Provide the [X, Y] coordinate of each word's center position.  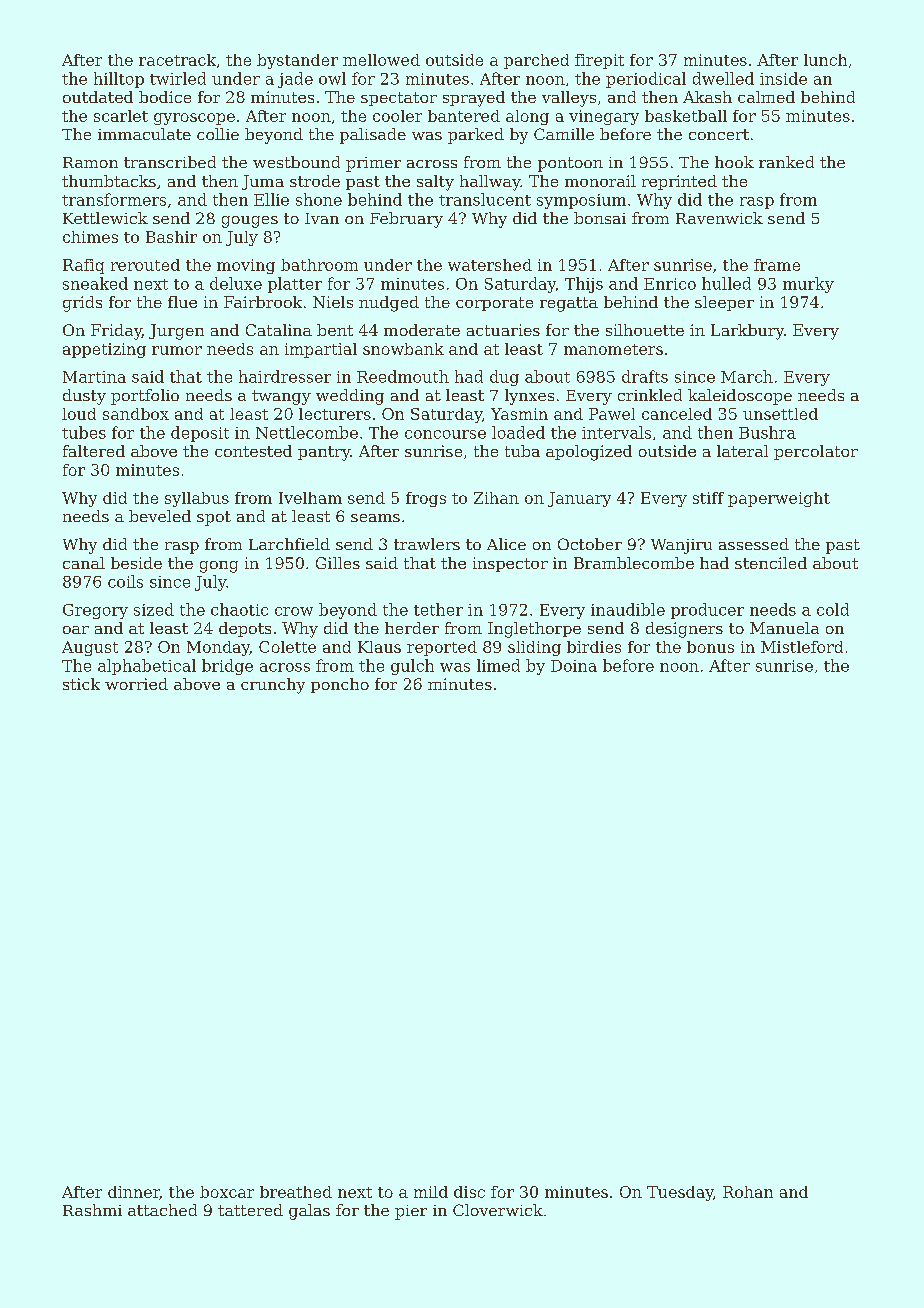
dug [504, 378]
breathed [296, 1192]
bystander [297, 61]
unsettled [780, 414]
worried [136, 684]
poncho [340, 685]
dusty [84, 397]
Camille [564, 134]
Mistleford [802, 647]
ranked [786, 162]
